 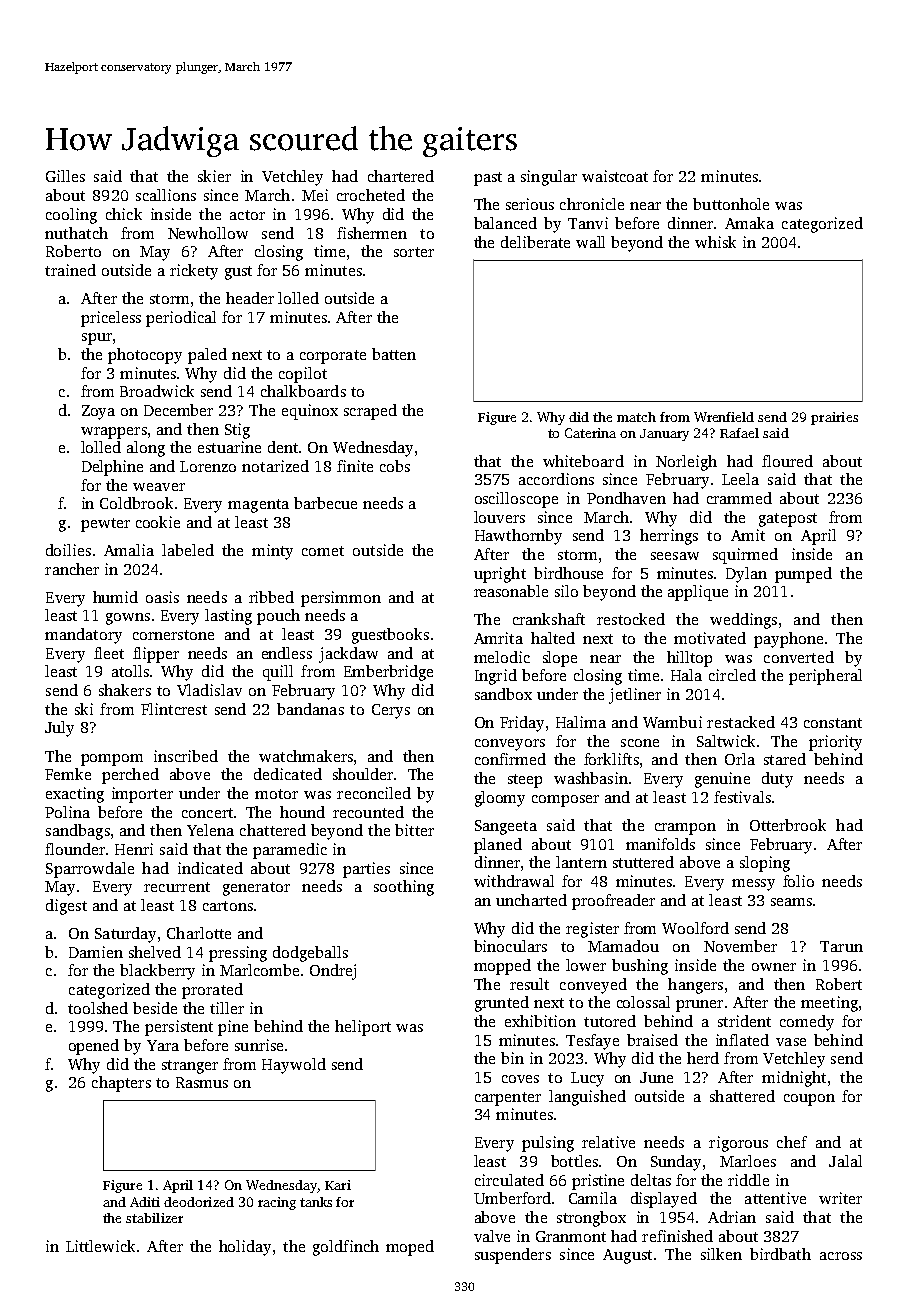 I want to click on rancher, so click(x=72, y=569).
